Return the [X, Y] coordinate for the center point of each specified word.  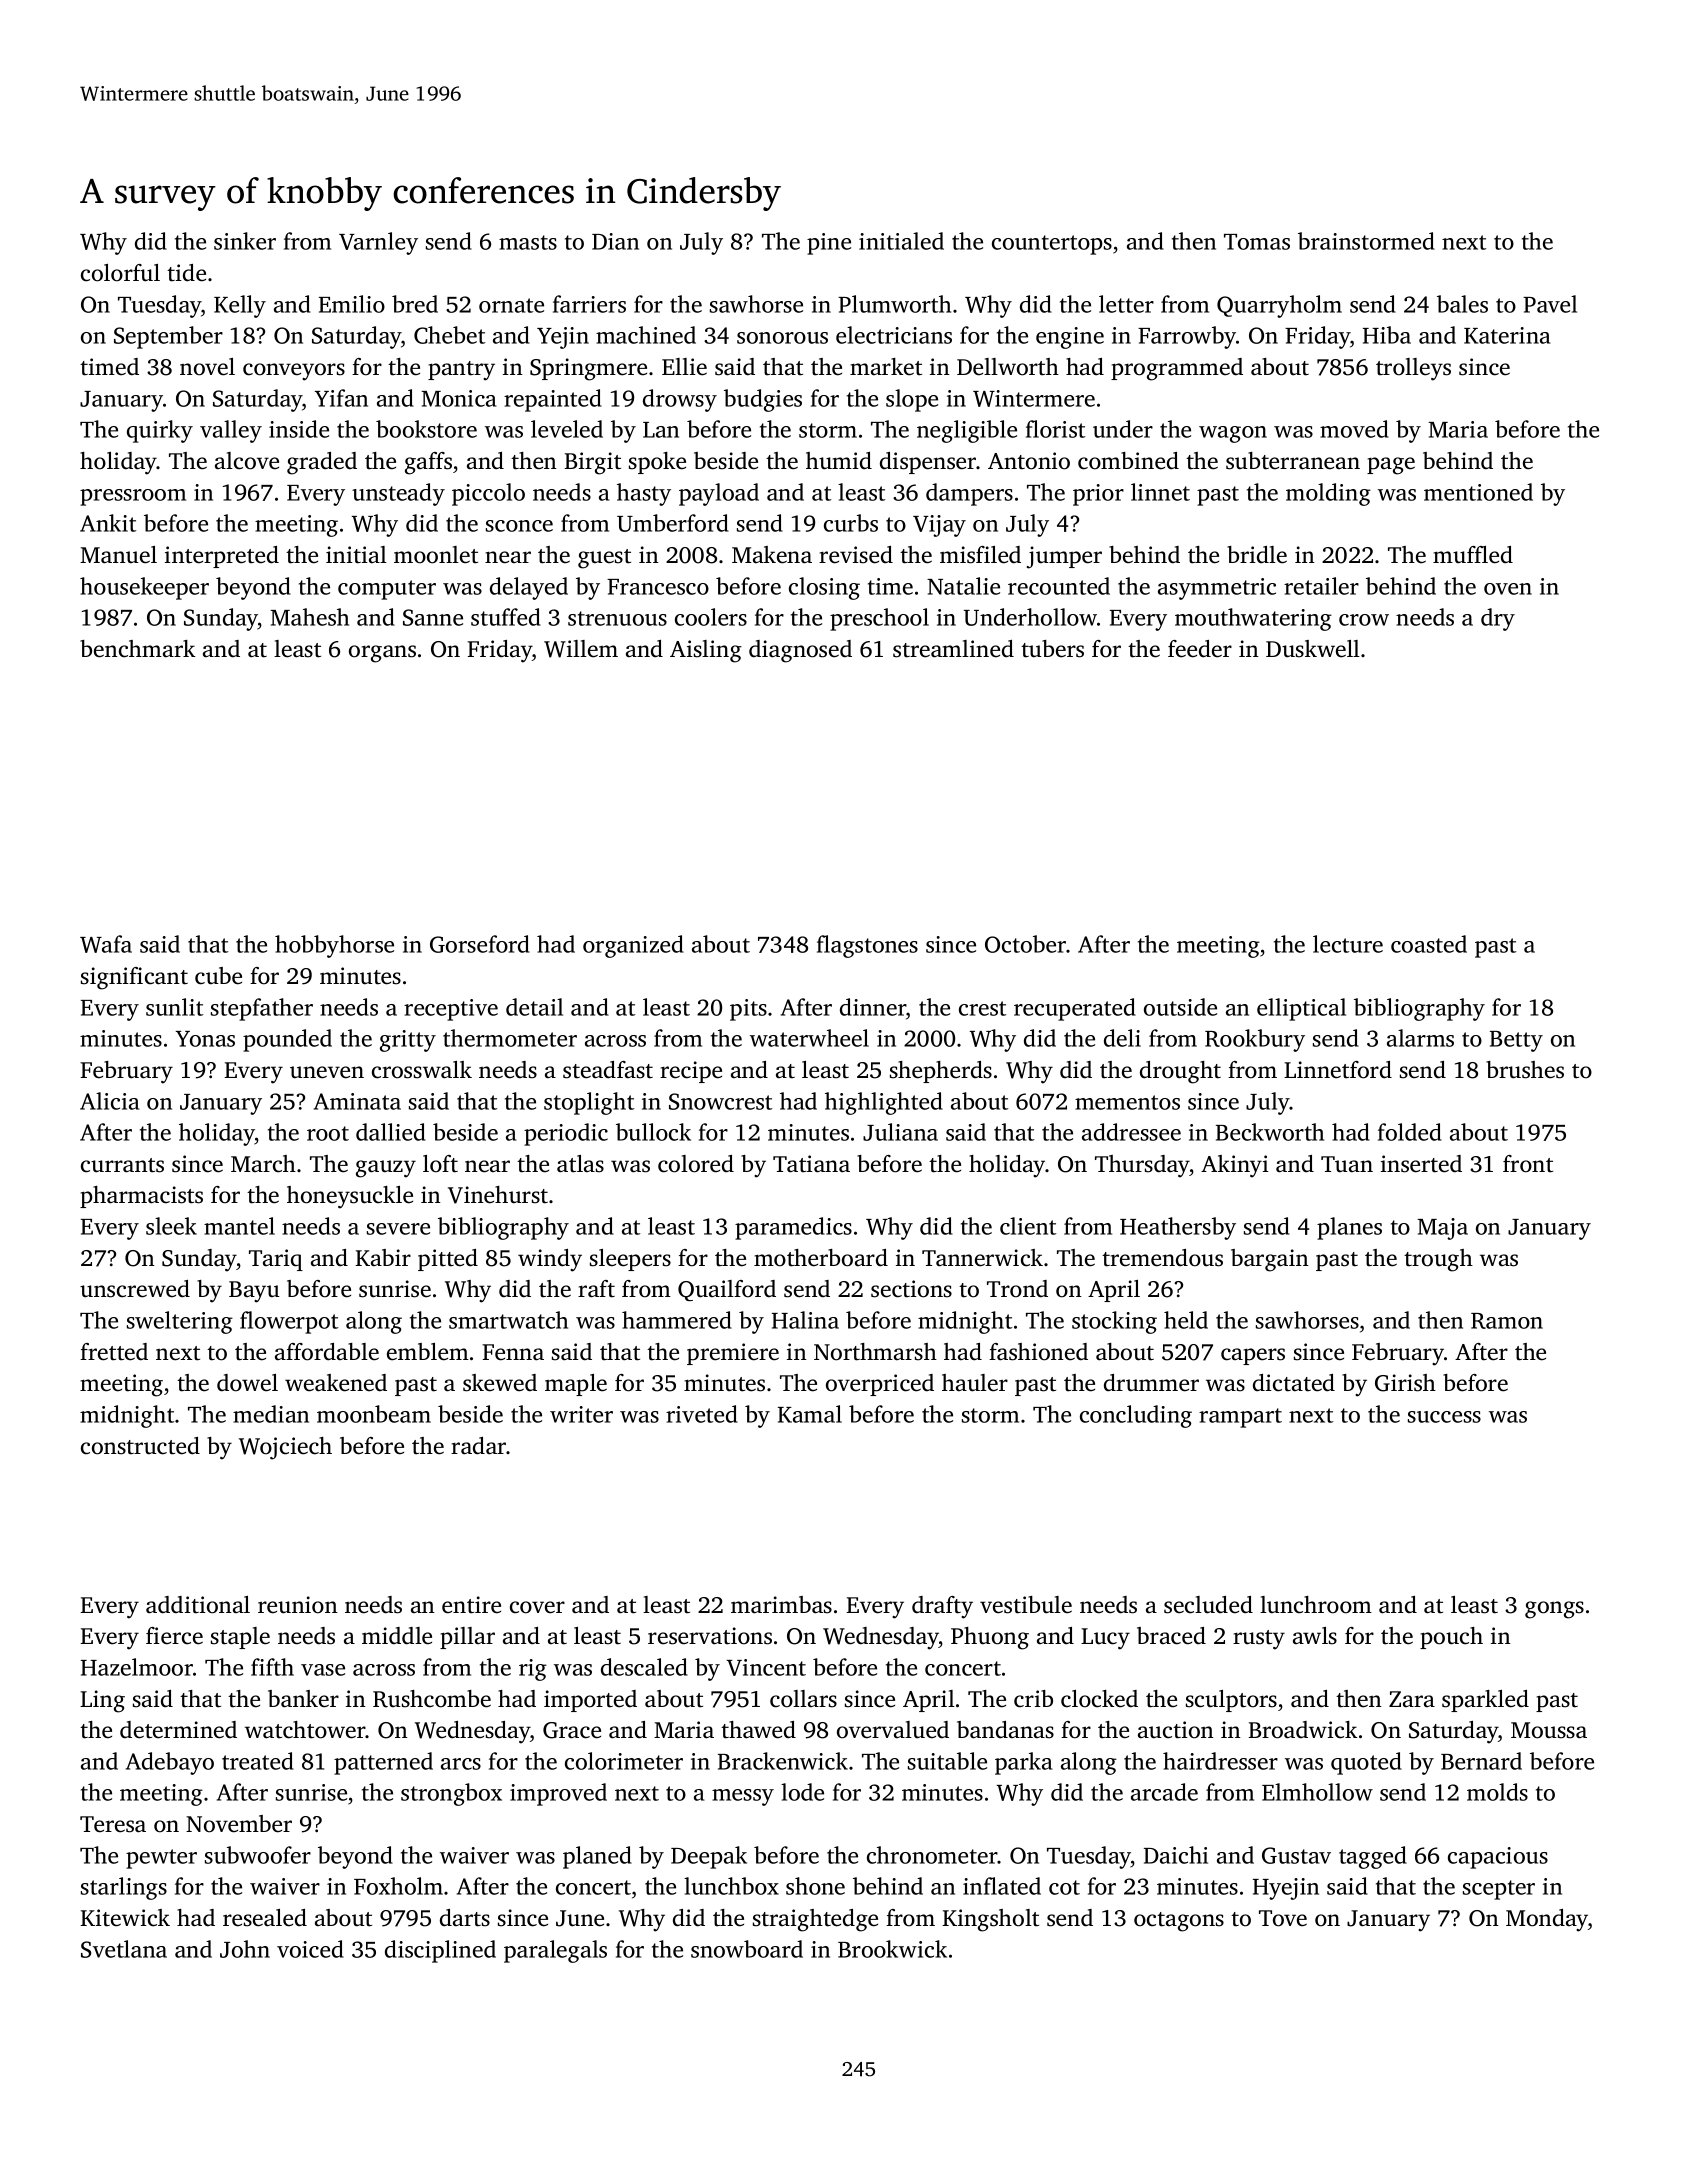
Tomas [1257, 242]
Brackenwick [783, 1761]
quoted [1366, 1763]
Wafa [106, 944]
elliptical [1301, 1009]
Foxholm [398, 1886]
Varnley [378, 243]
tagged [1373, 1857]
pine [829, 244]
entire [471, 1605]
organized [633, 946]
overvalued [893, 1730]
